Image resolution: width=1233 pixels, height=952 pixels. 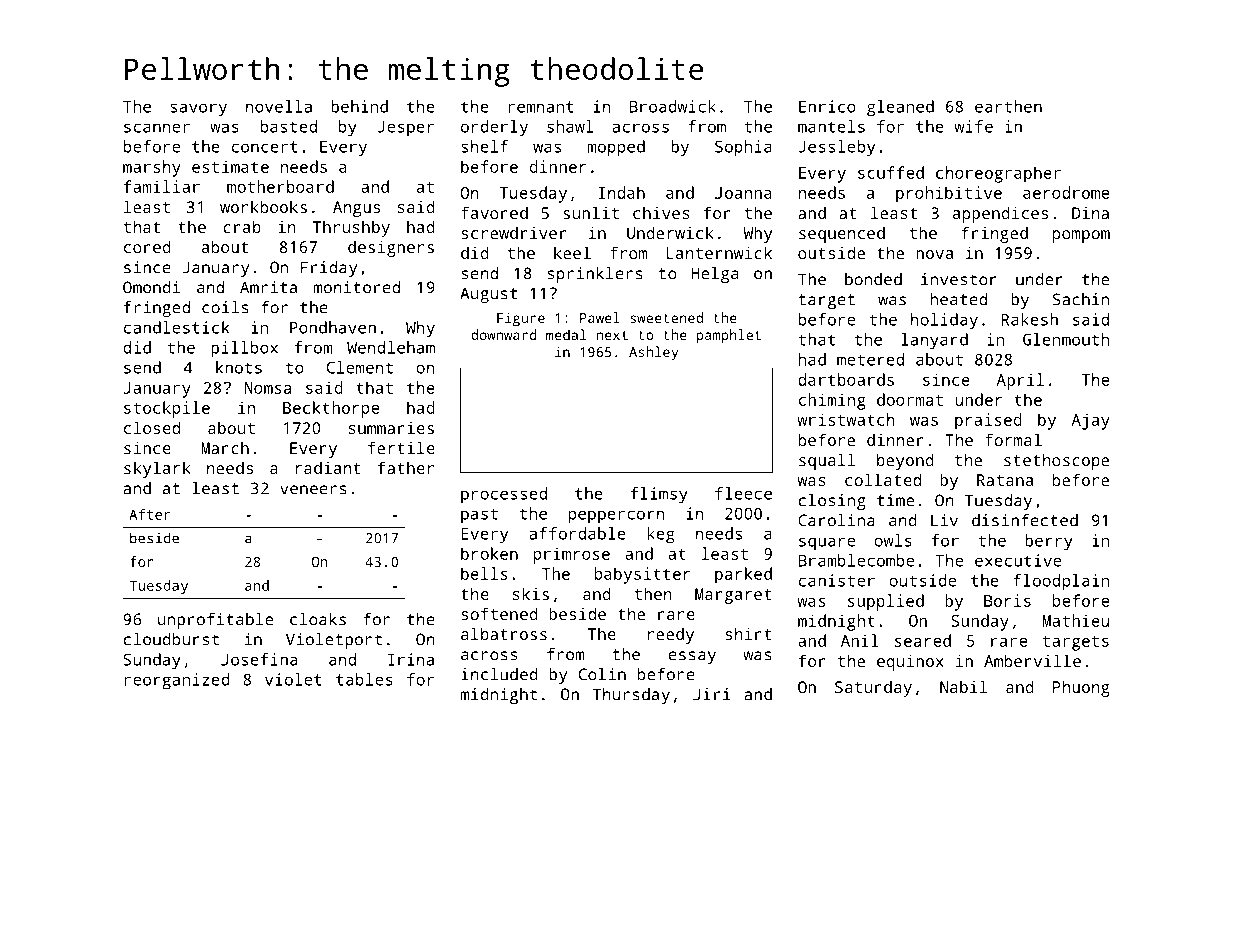 What do you see at coordinates (1066, 192) in the page?
I see `aerodrome` at bounding box center [1066, 192].
